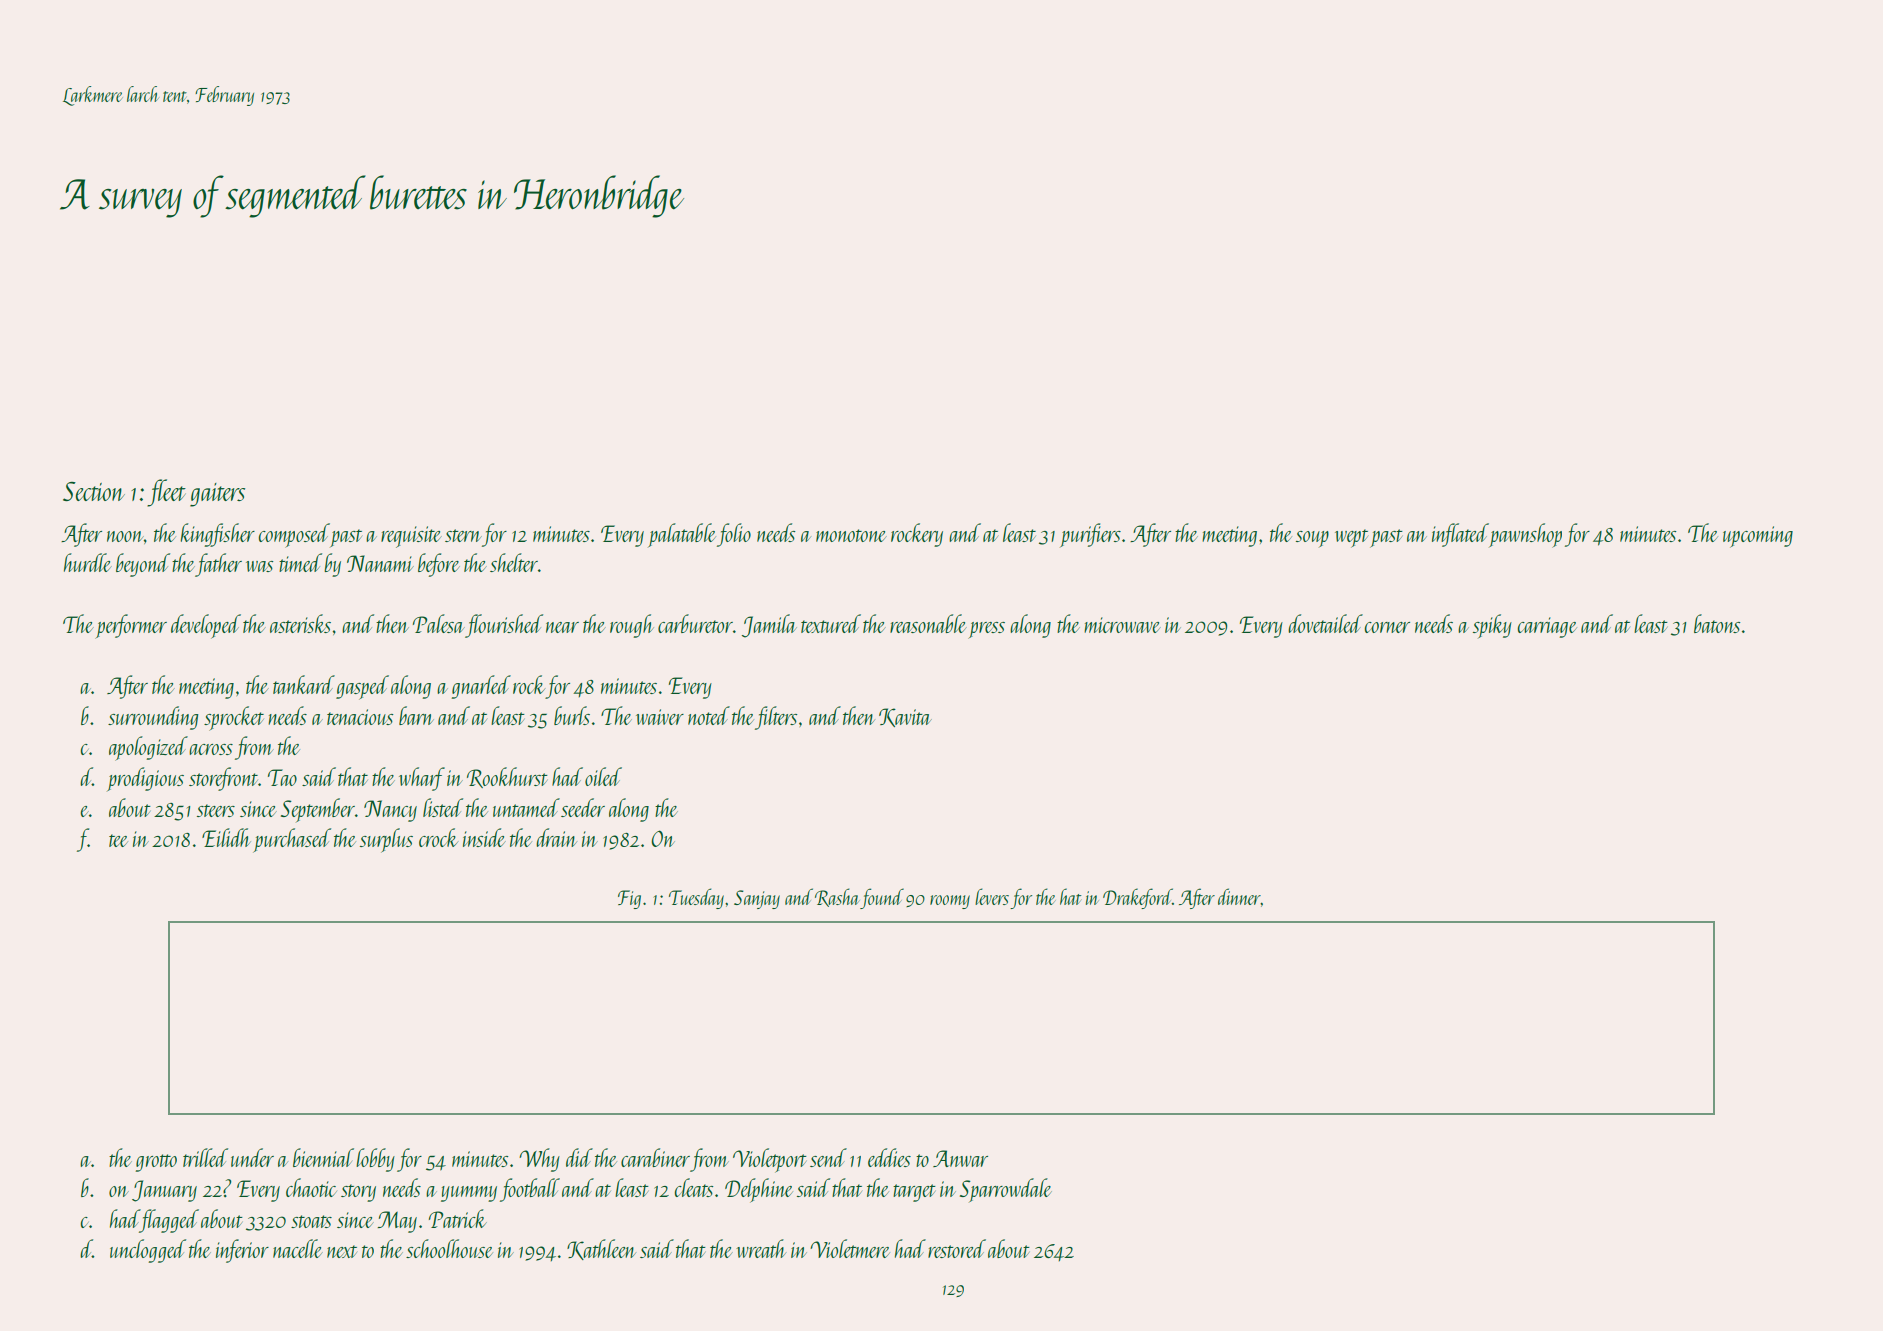 This screenshot has width=1883, height=1331. What do you see at coordinates (992, 896) in the screenshot?
I see `levers` at bounding box center [992, 896].
